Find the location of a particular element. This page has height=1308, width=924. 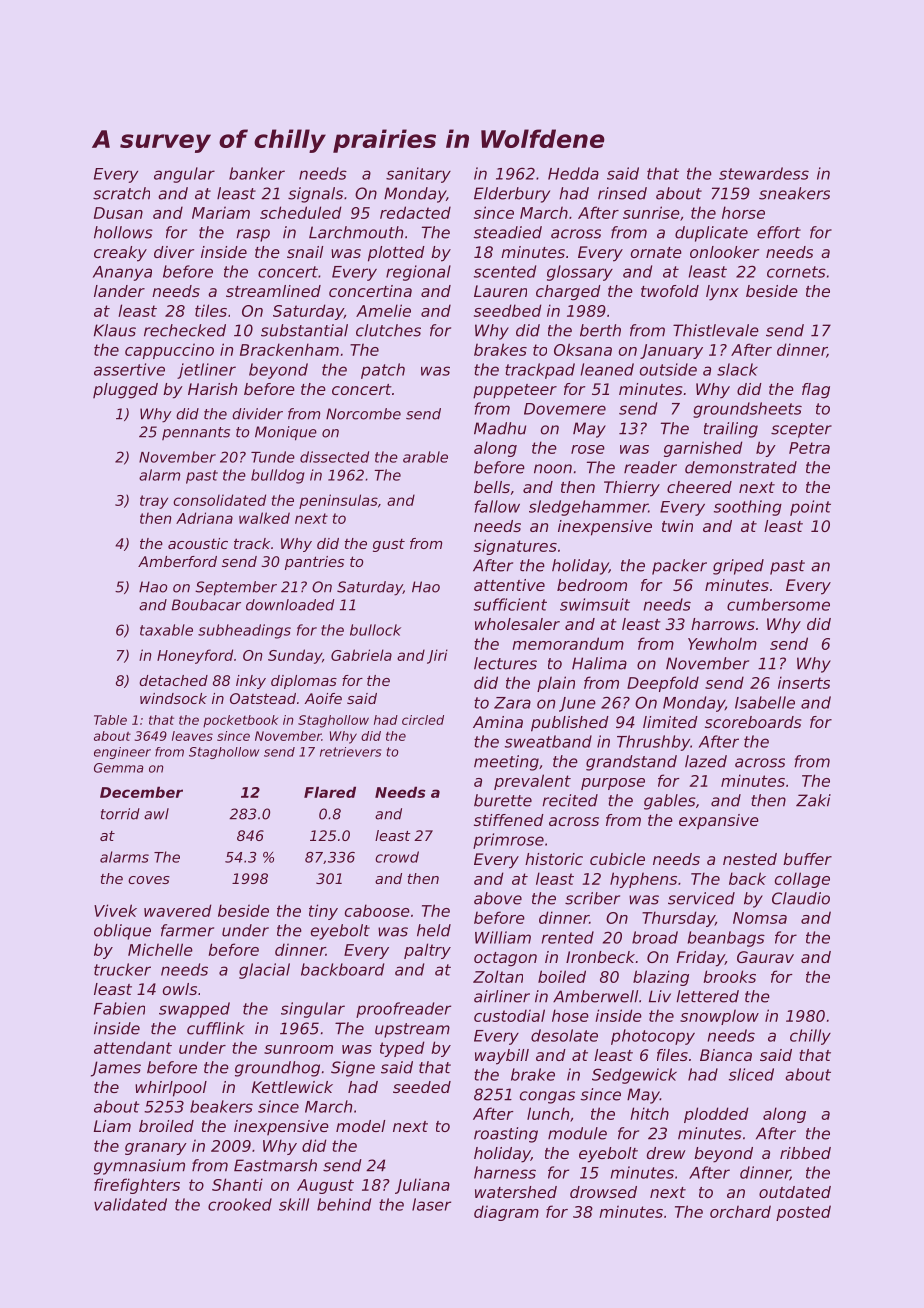

steadied is located at coordinates (508, 232).
